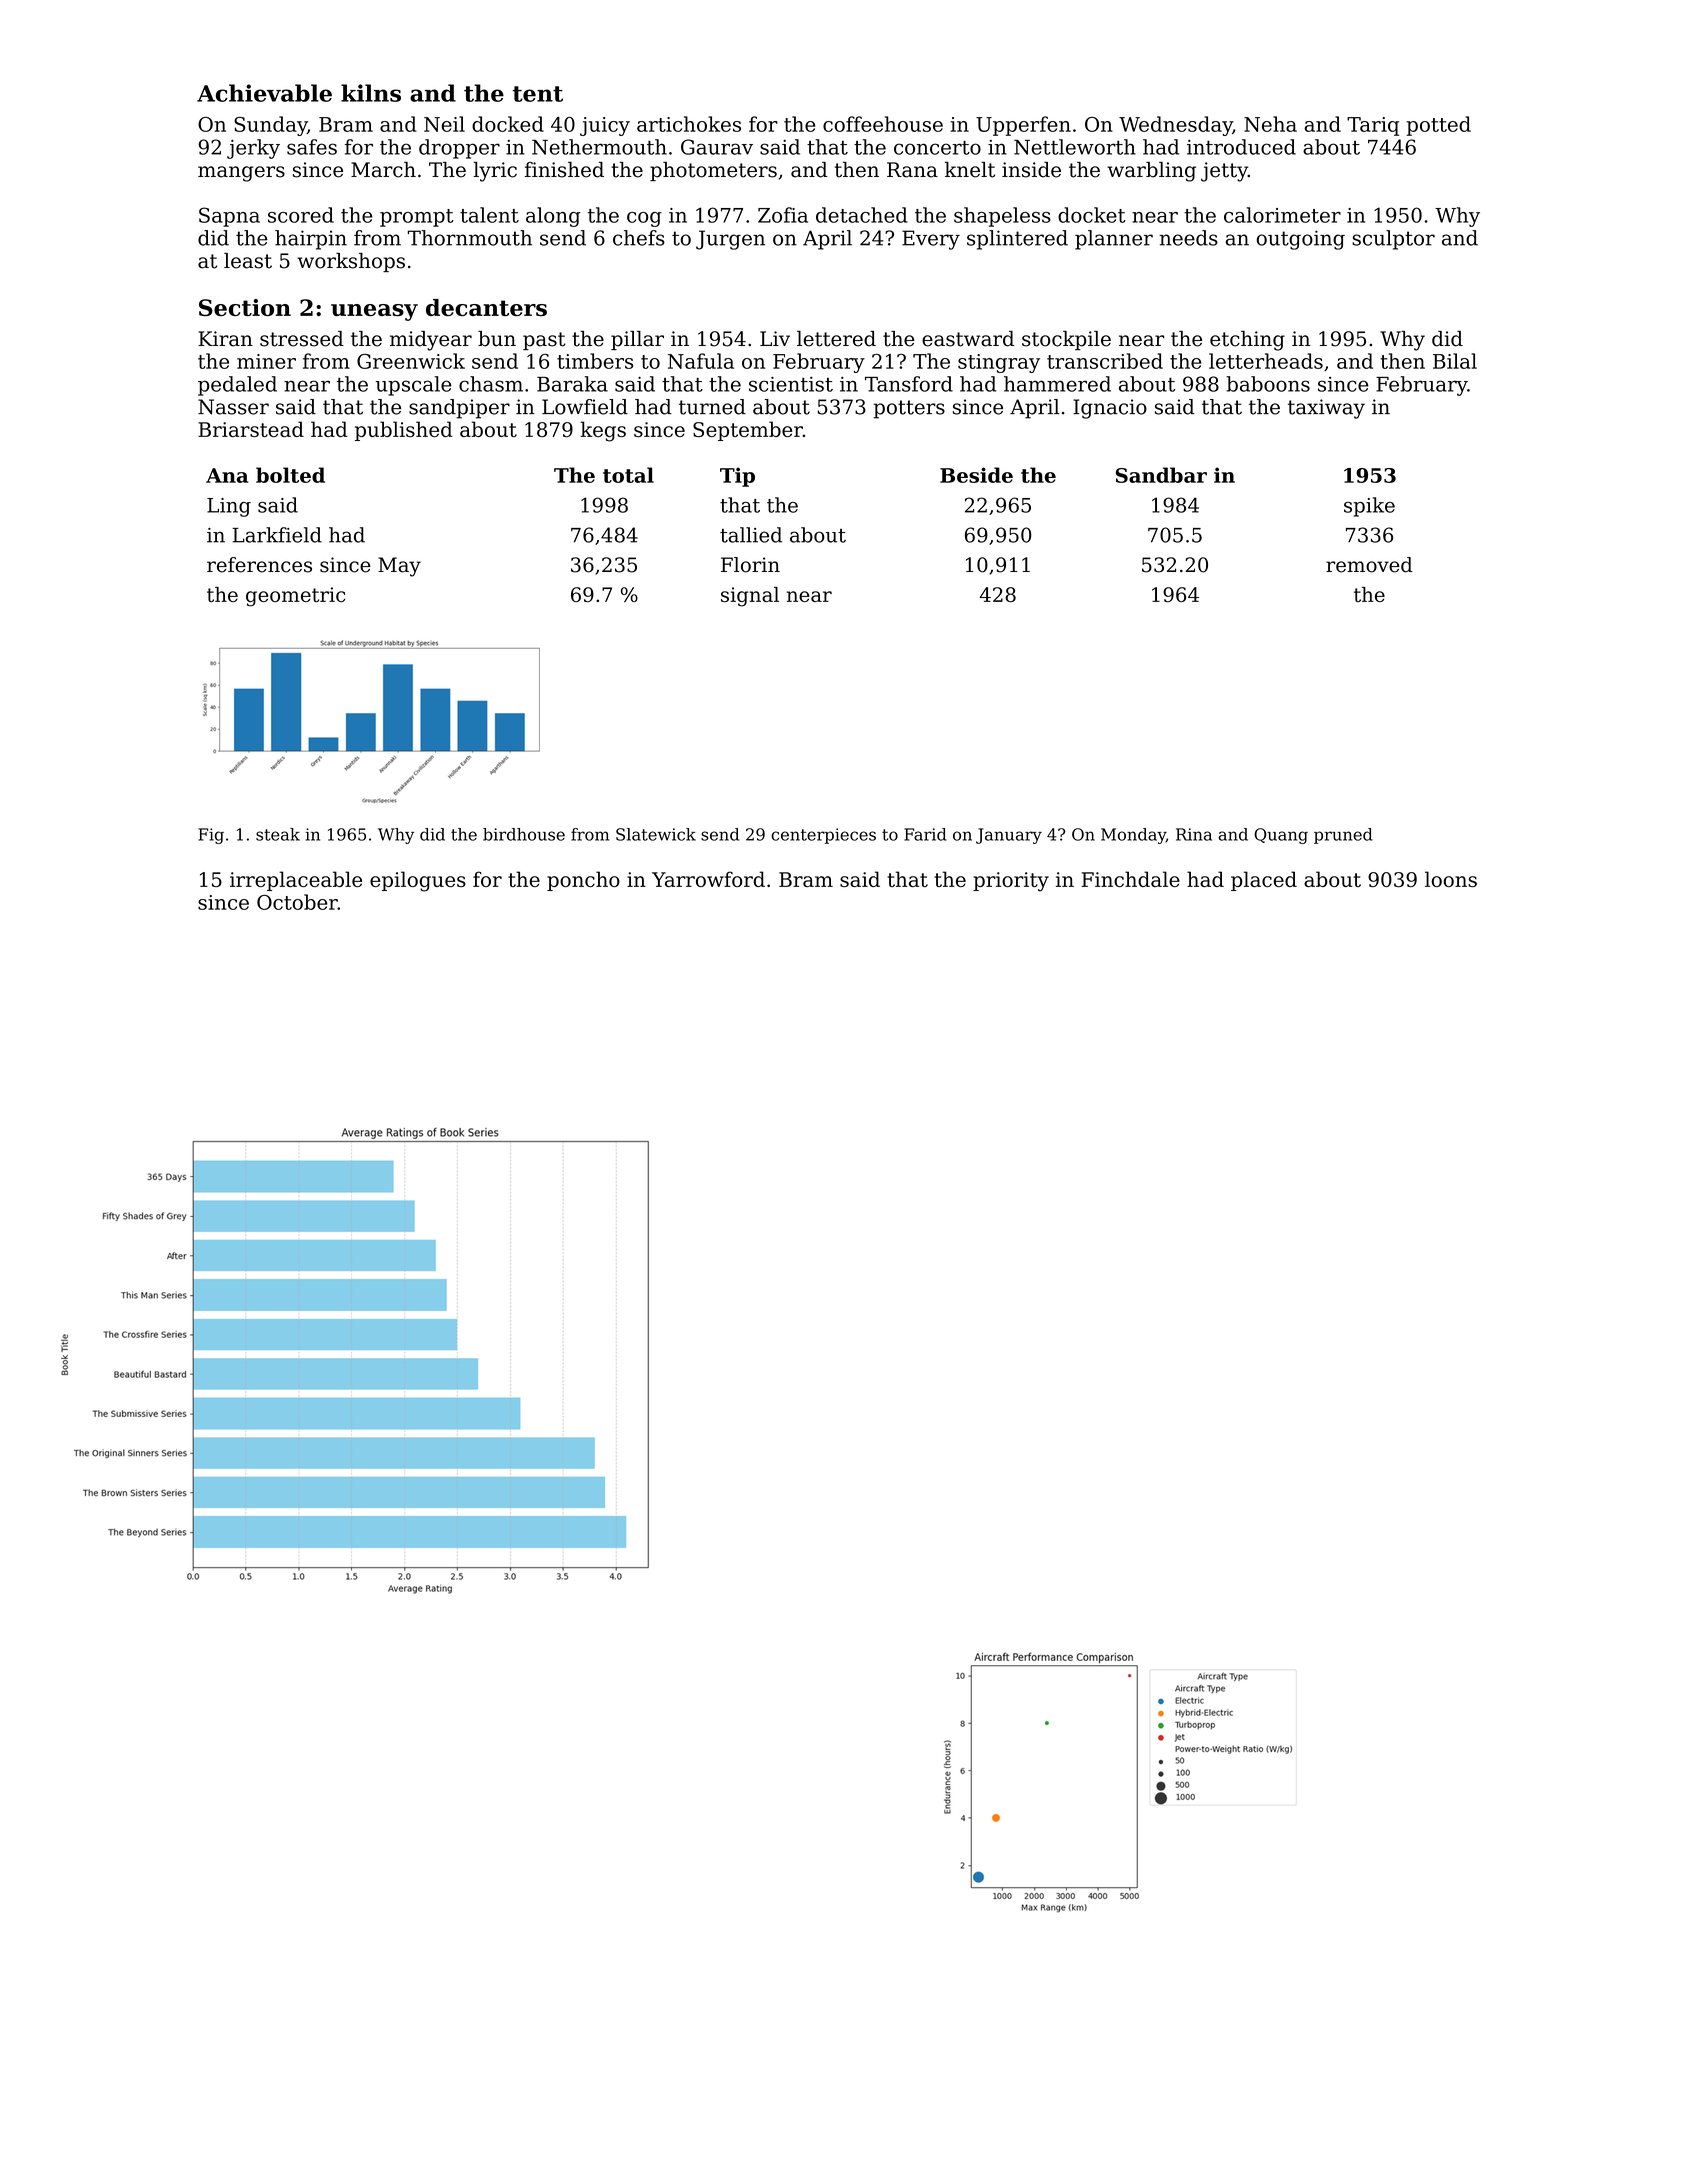 The height and width of the screenshot is (2178, 1683). I want to click on pruned, so click(1343, 836).
